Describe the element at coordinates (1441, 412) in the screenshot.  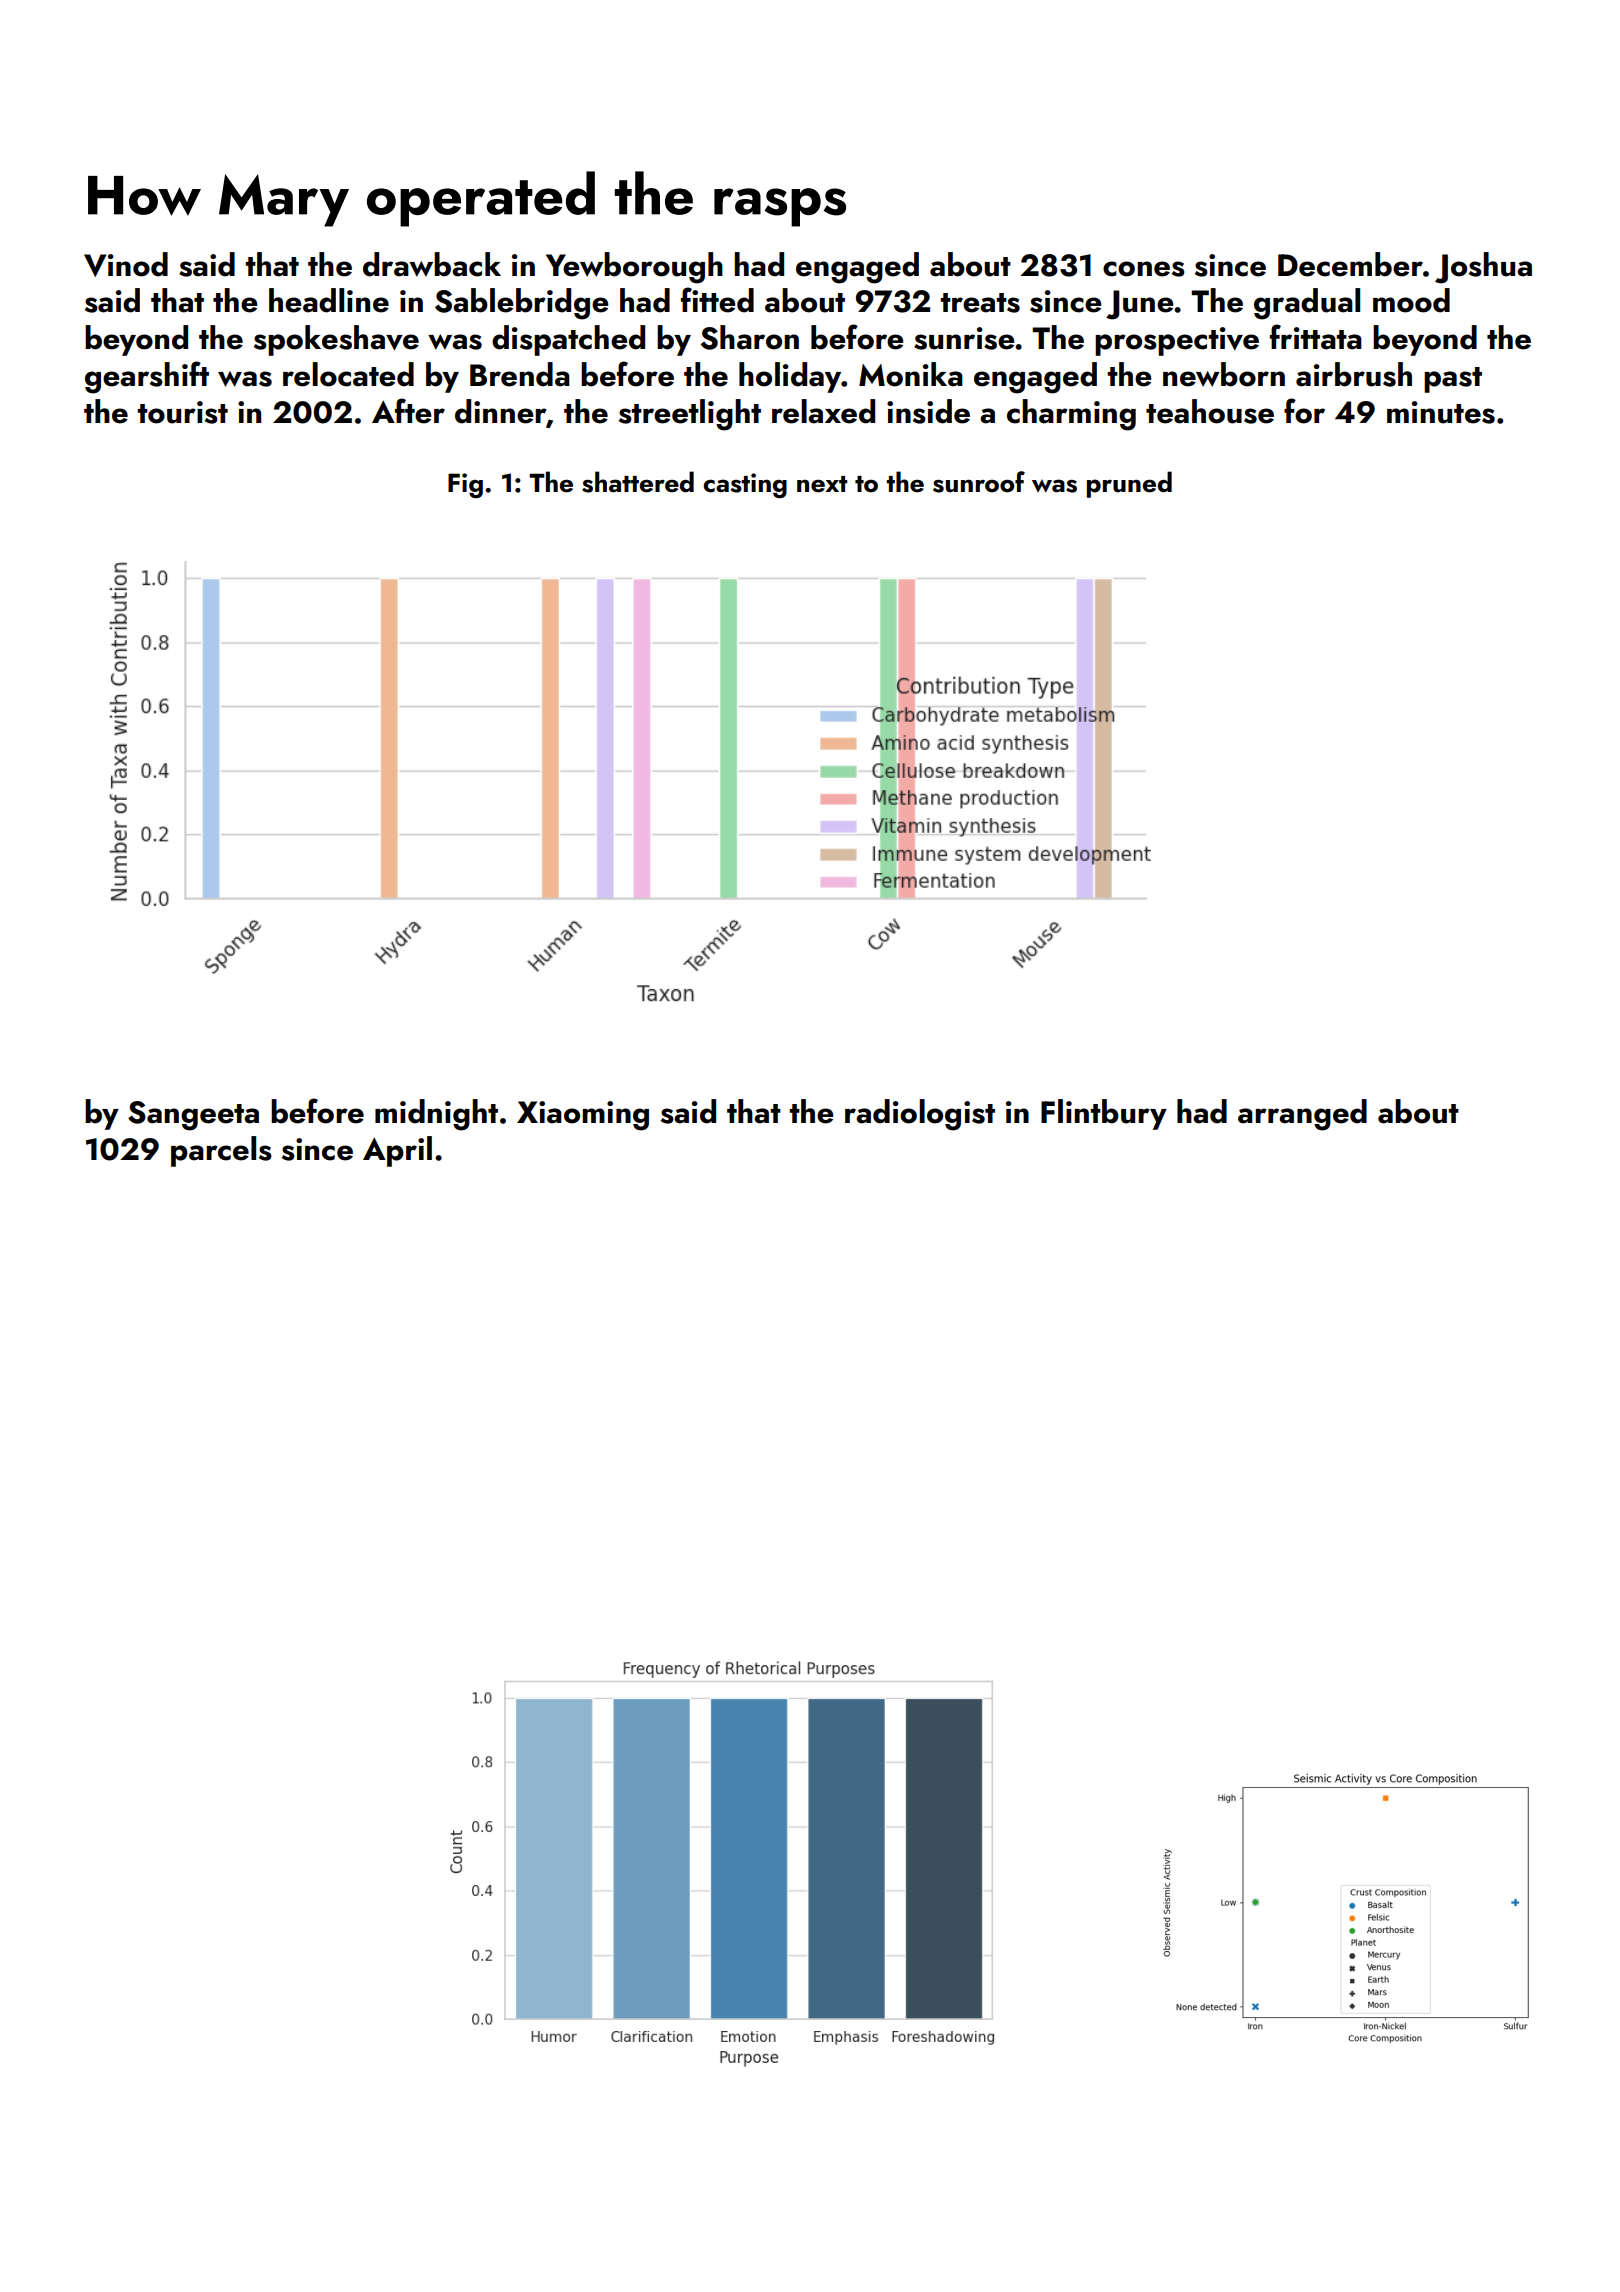
I see `minutes` at that location.
